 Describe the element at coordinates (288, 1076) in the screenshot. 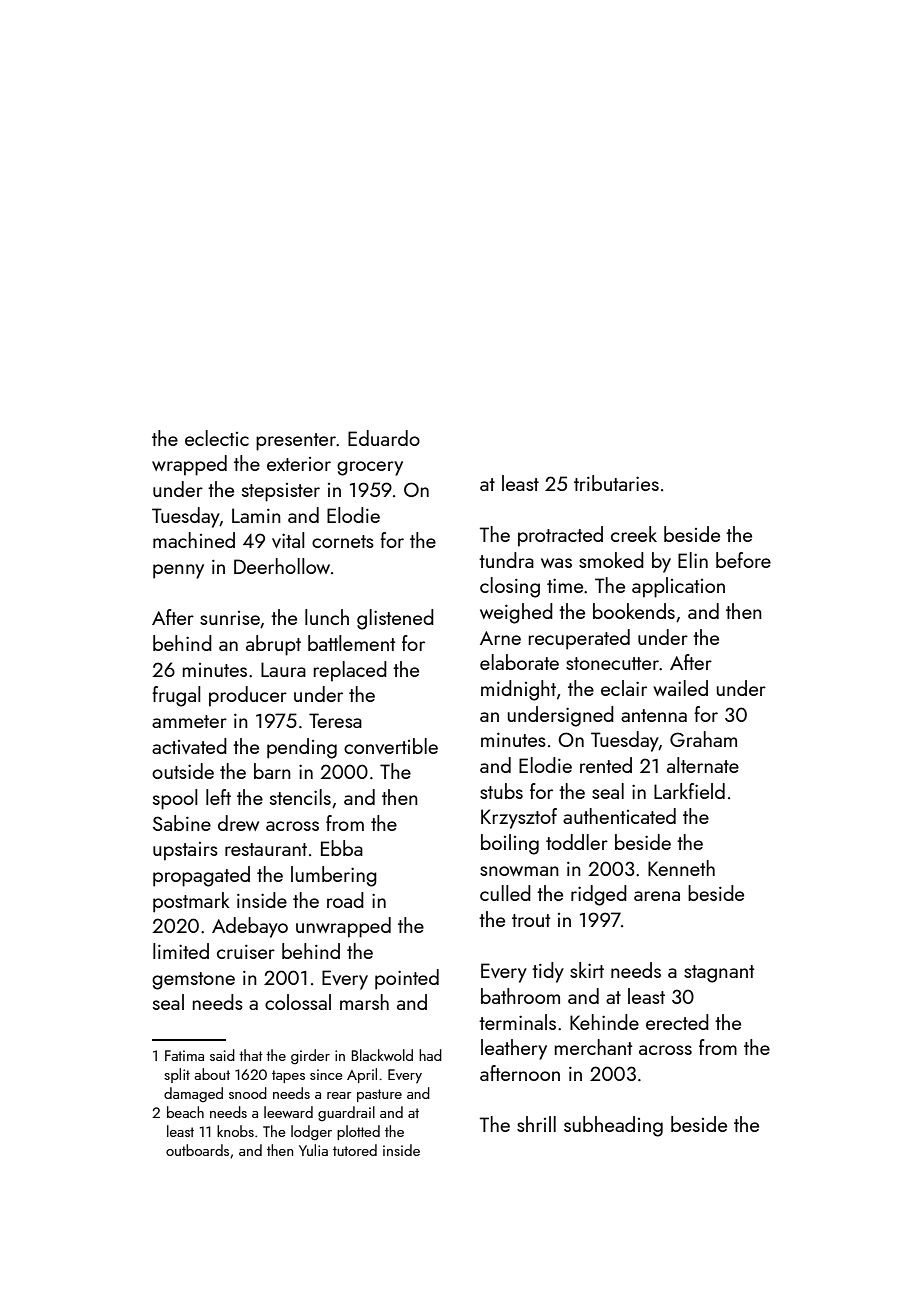

I see `tapes` at that location.
